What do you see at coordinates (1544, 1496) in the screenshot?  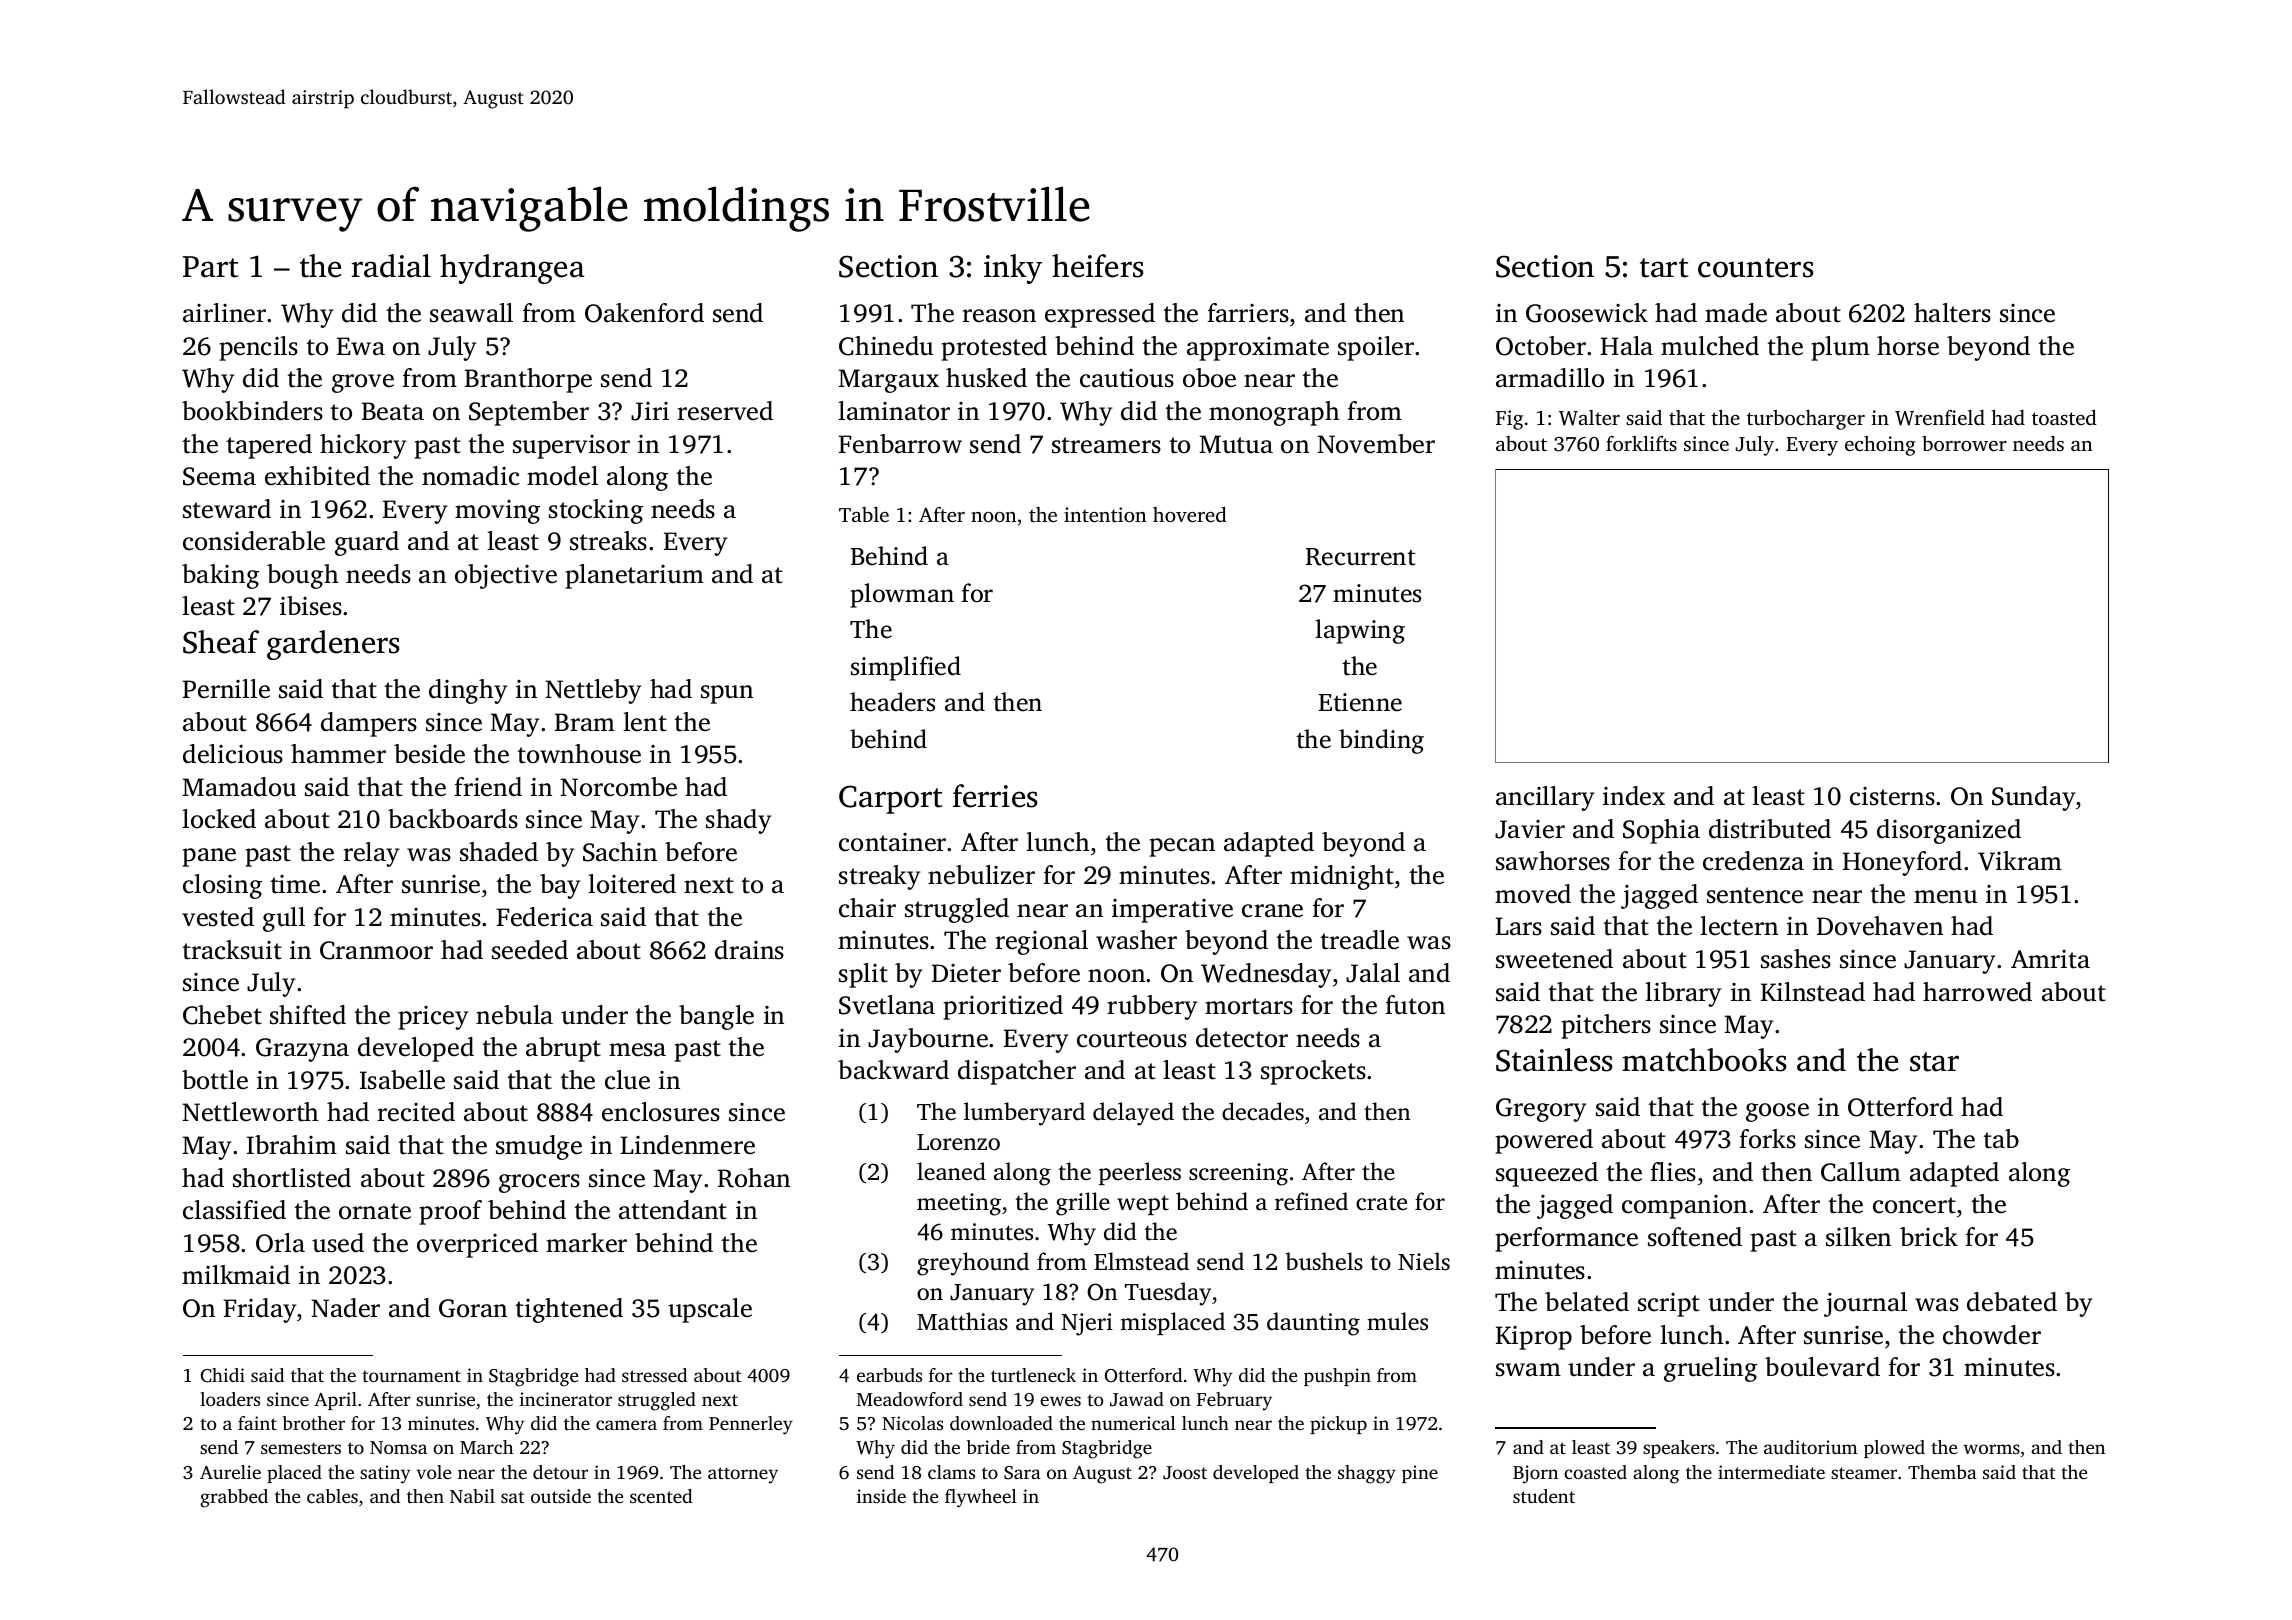 I see `student` at bounding box center [1544, 1496].
